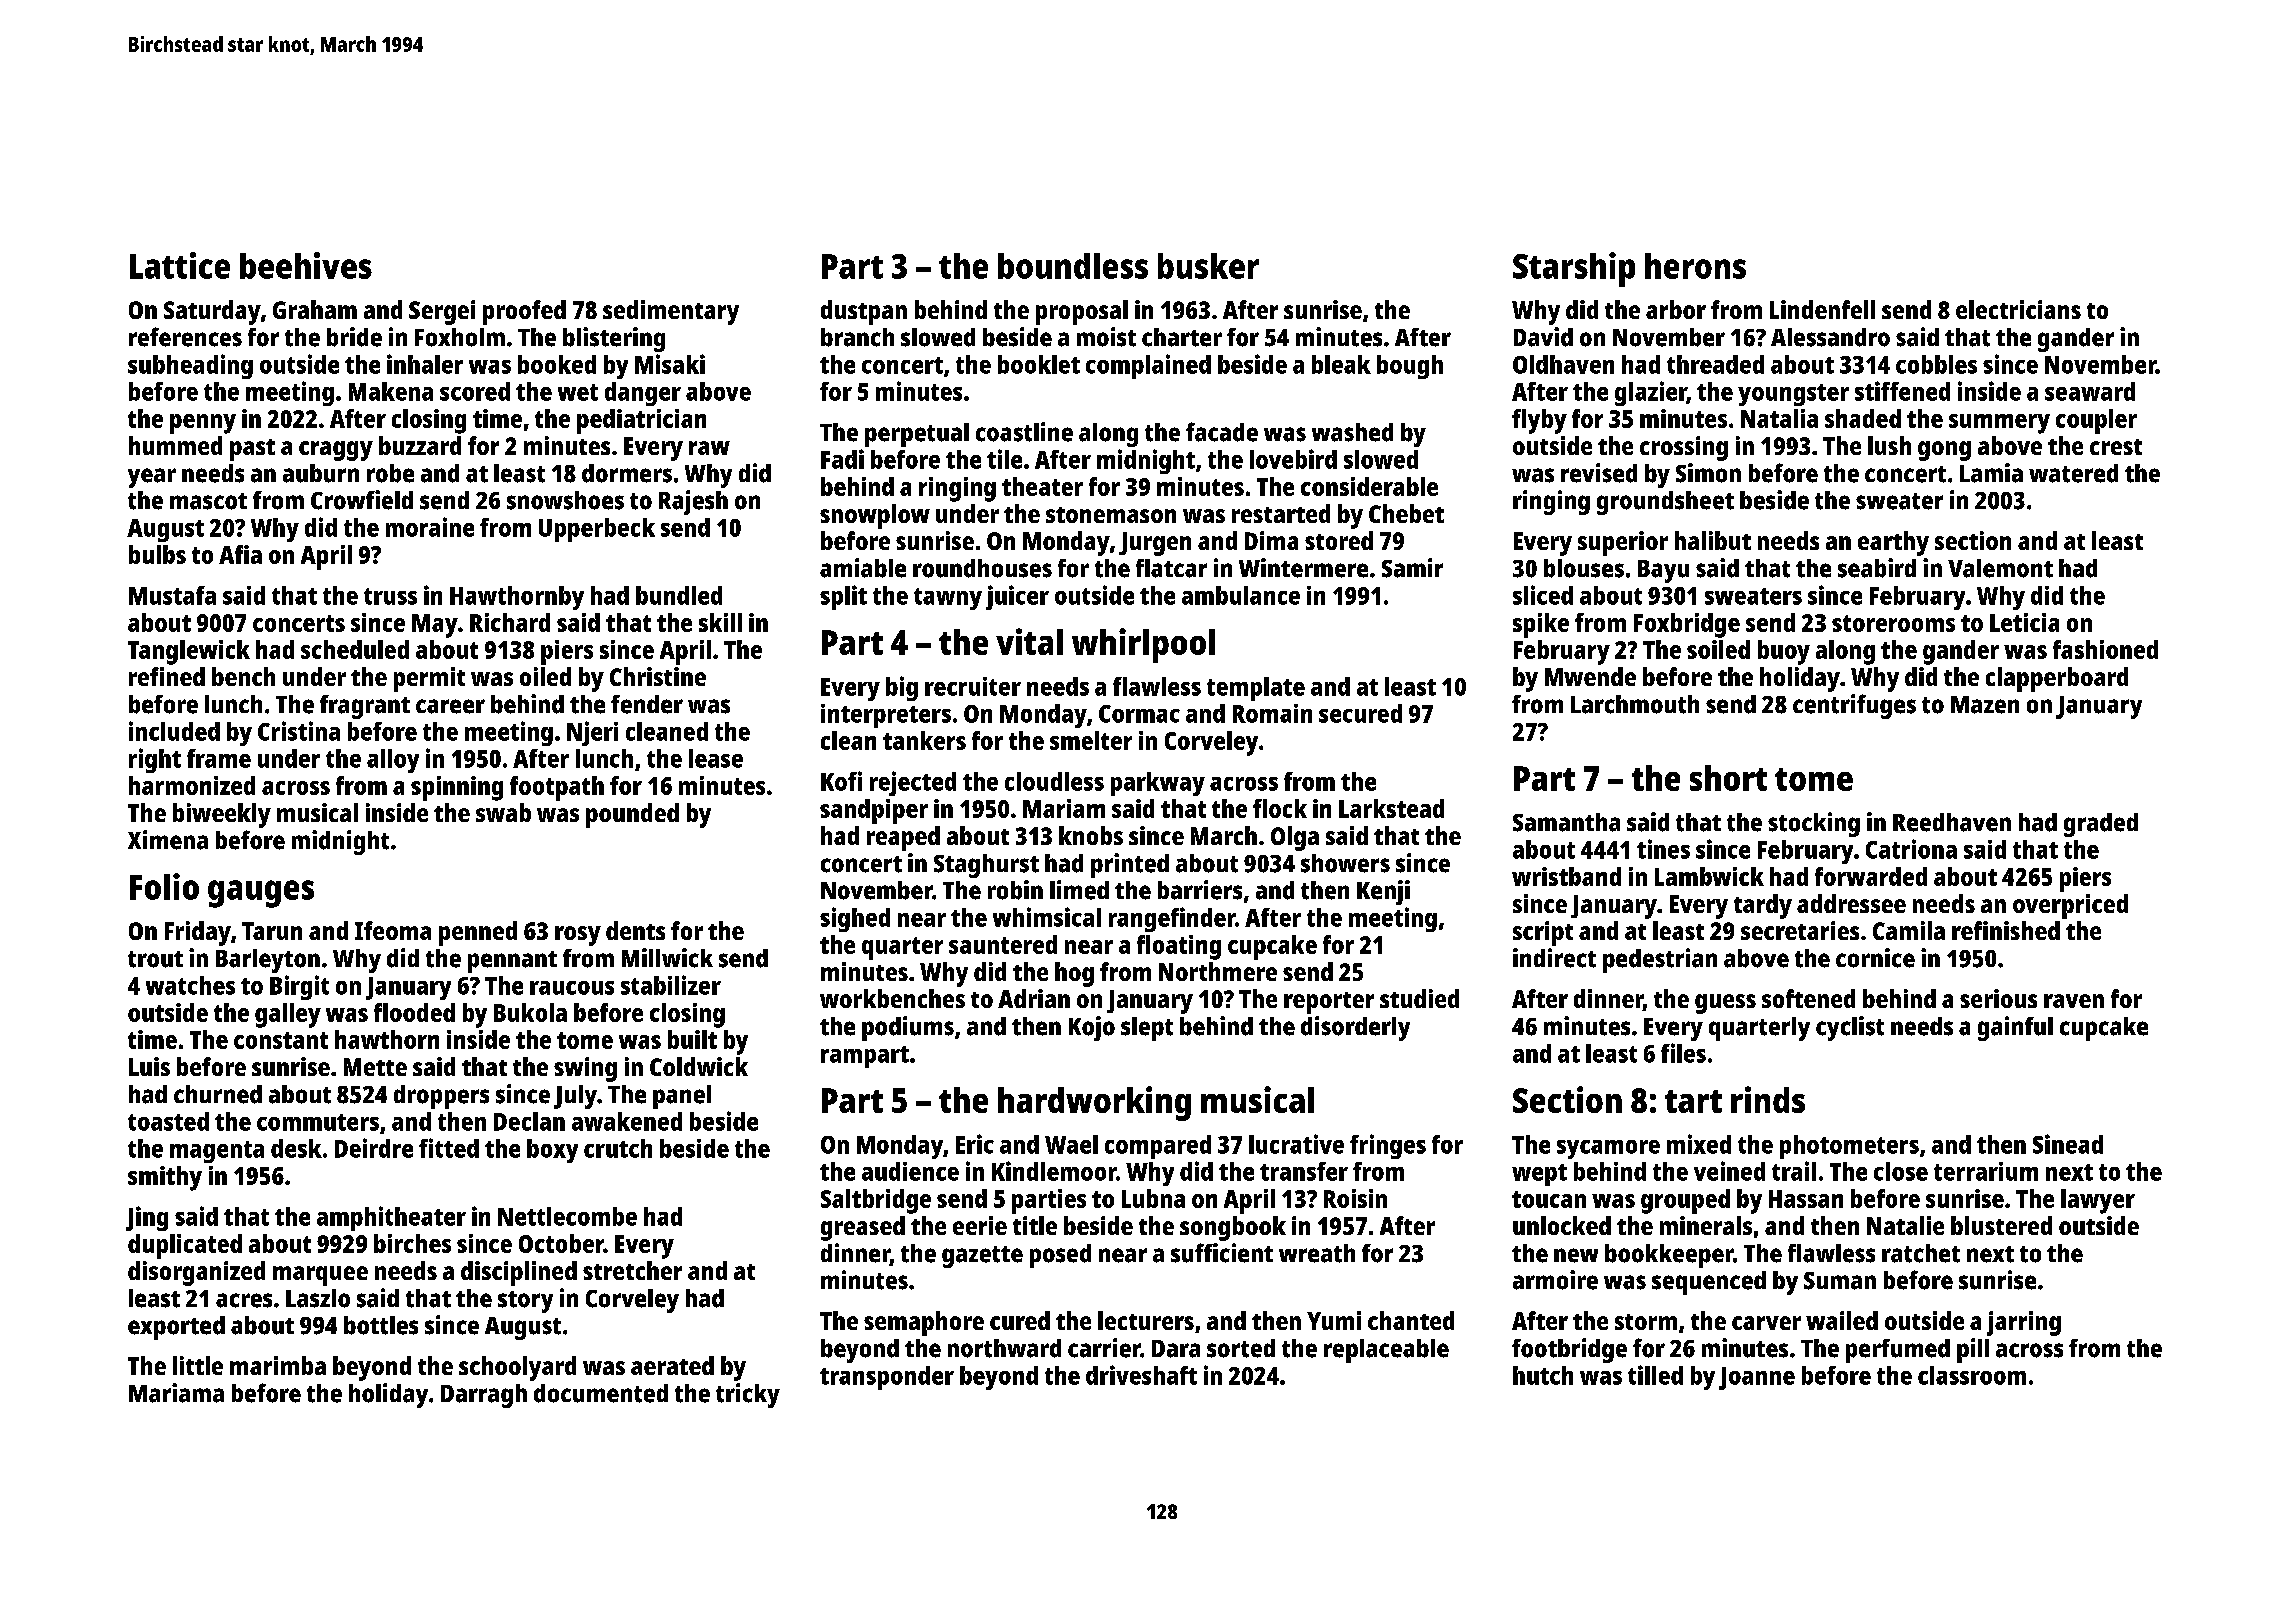 This screenshot has width=2292, height=1620. Describe the element at coordinates (503, 812) in the screenshot. I see `swab` at that location.
